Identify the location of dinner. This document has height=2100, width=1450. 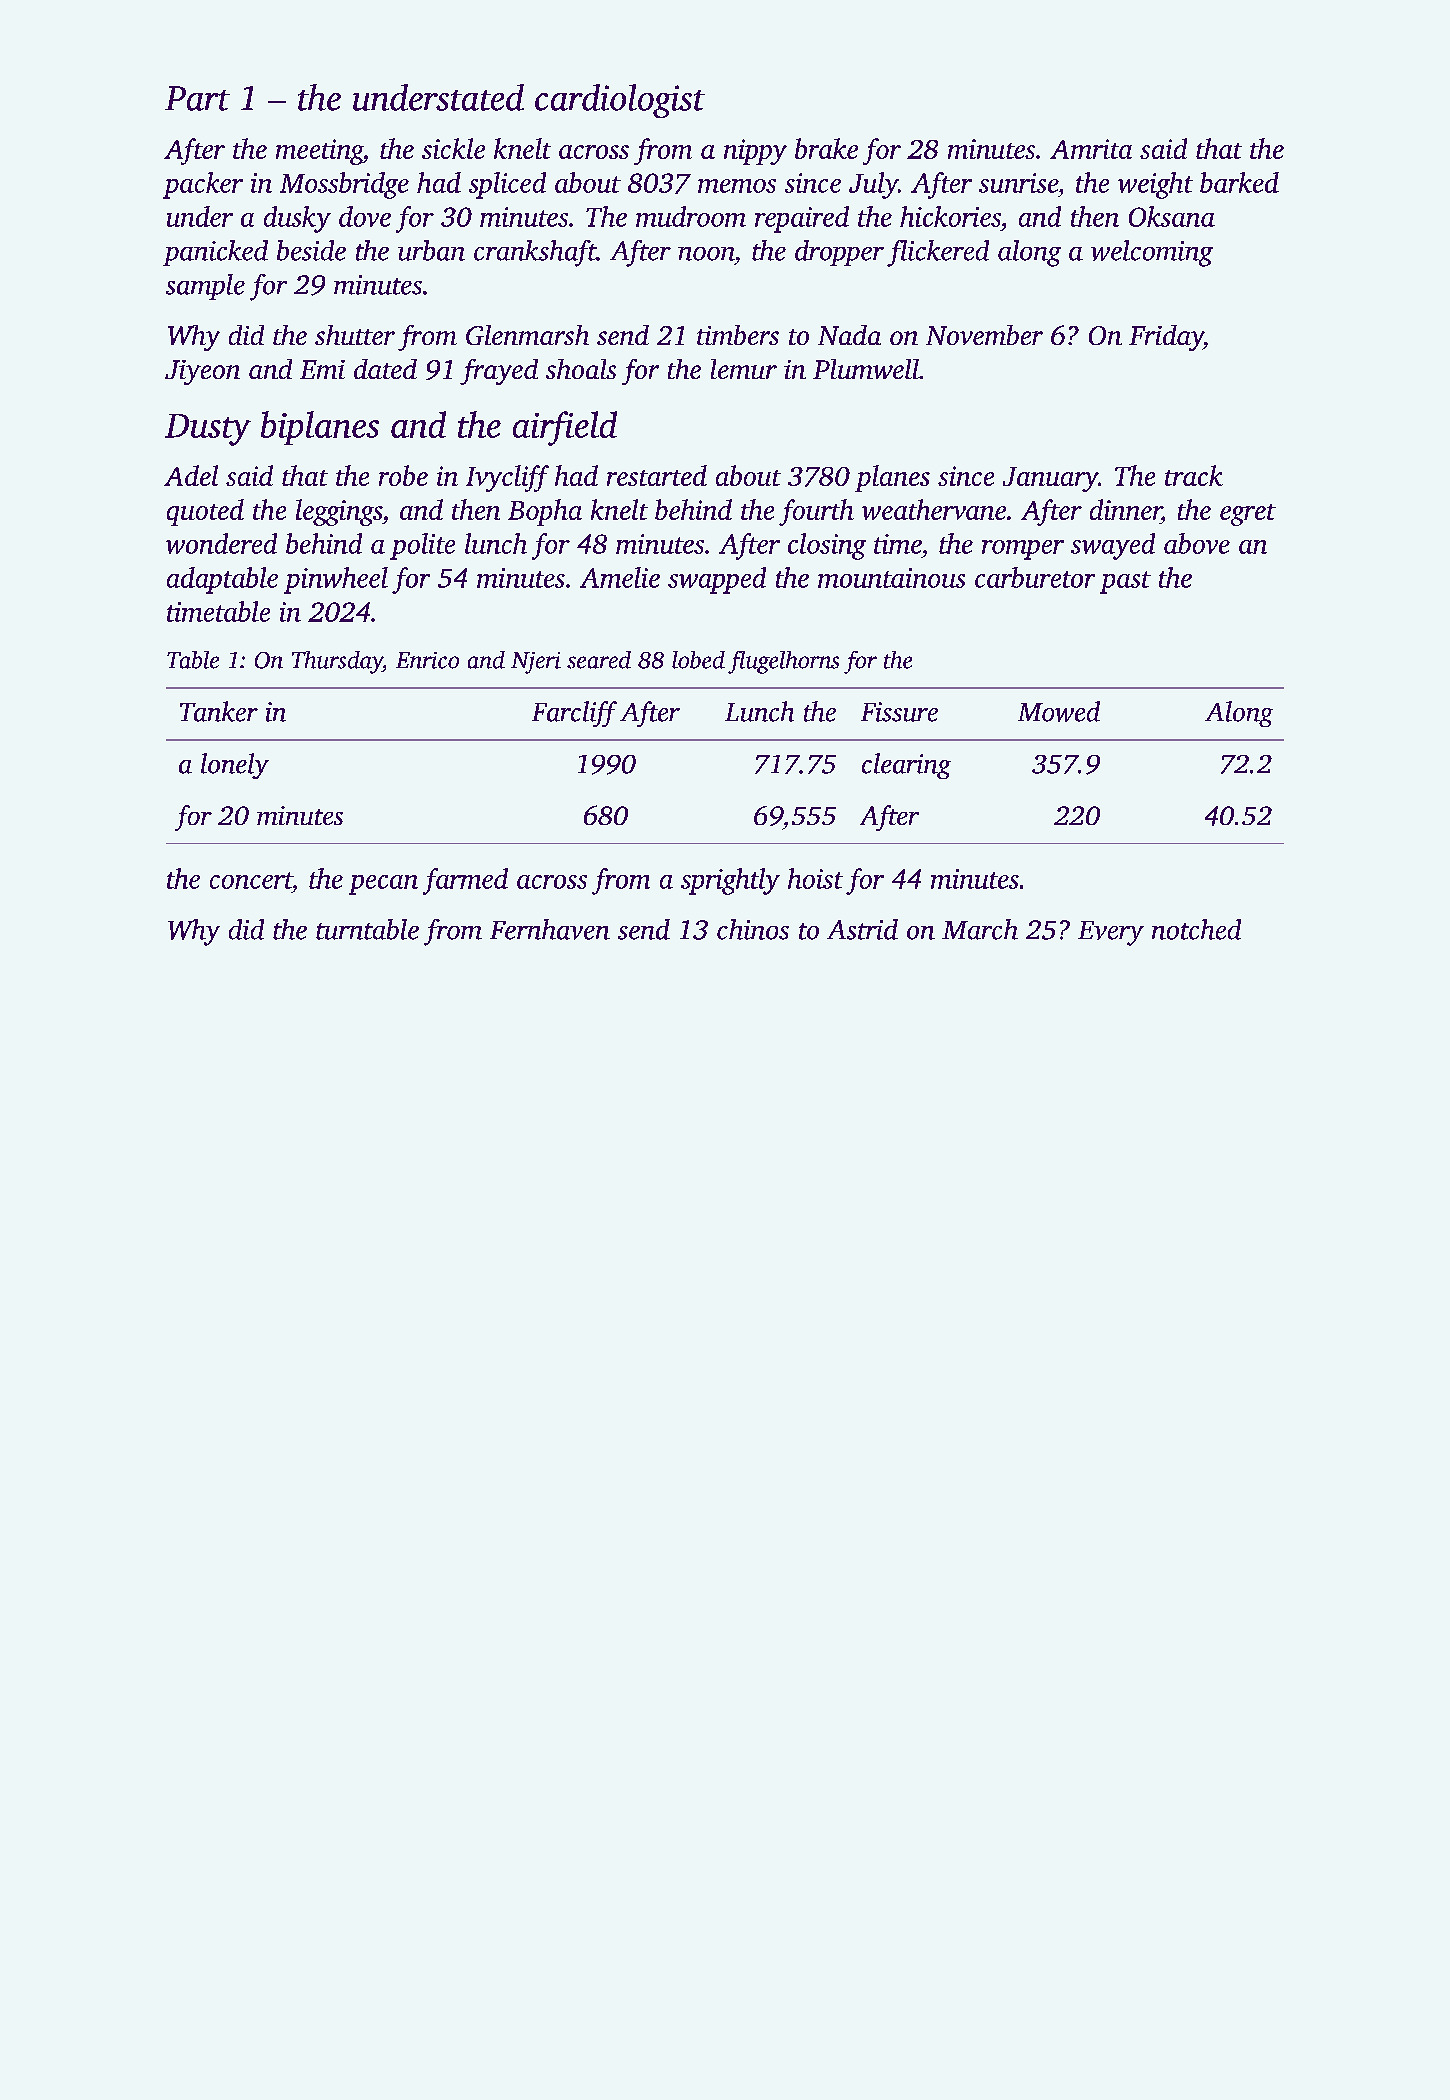
(1125, 509).
